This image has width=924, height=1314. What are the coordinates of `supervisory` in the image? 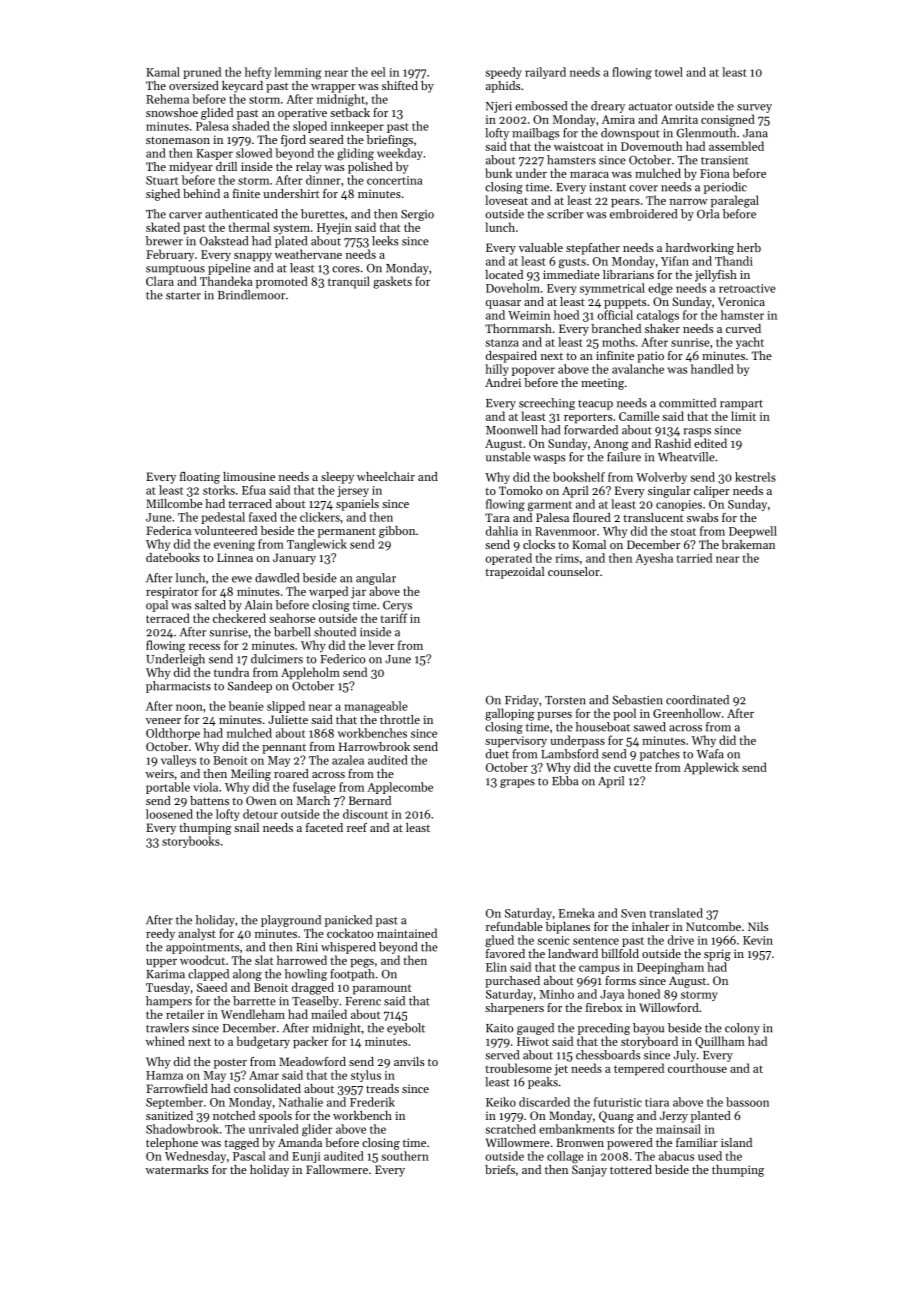 It's located at (516, 742).
